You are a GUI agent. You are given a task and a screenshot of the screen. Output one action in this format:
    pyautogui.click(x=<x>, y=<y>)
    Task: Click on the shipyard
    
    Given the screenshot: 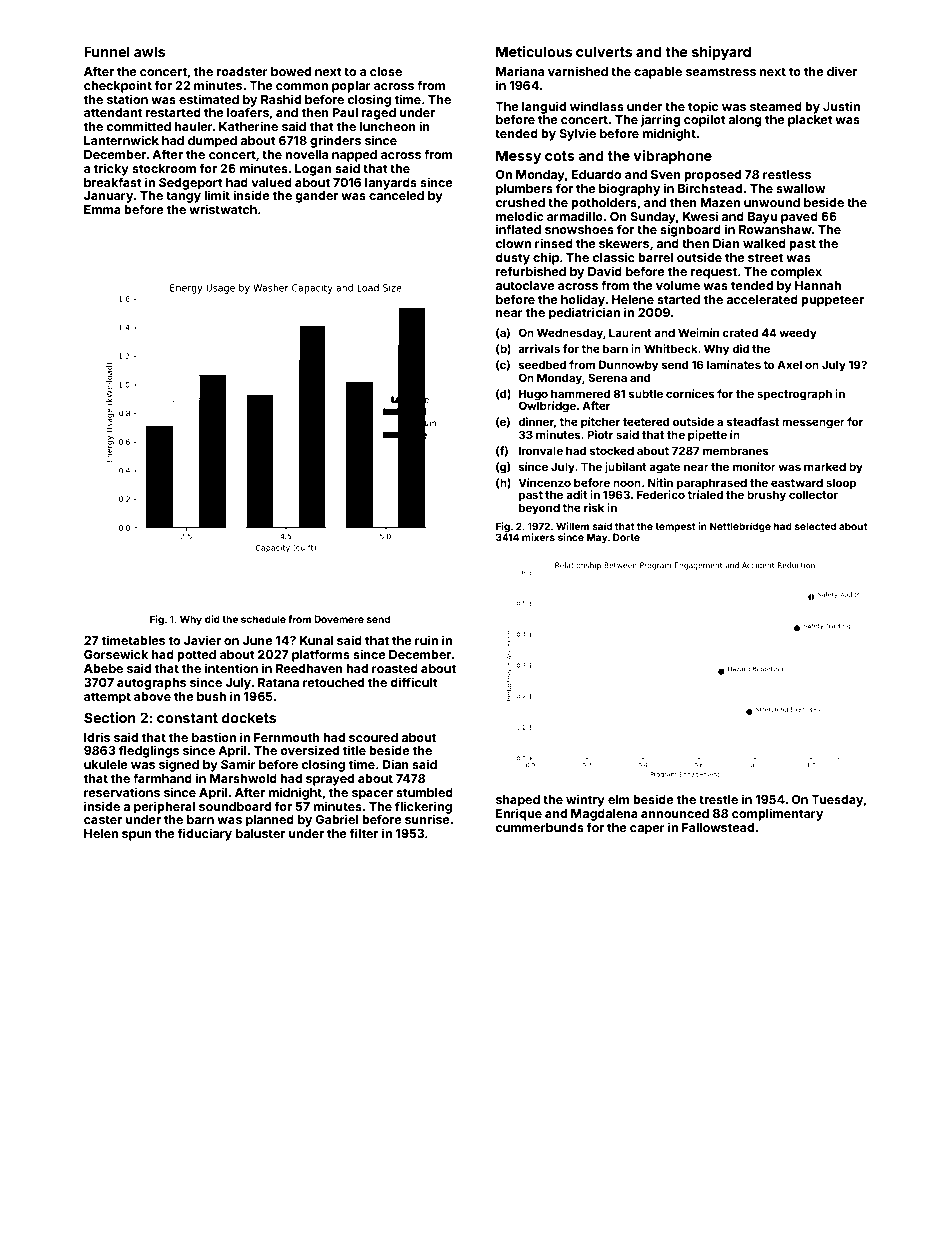 What is the action you would take?
    pyautogui.click(x=721, y=53)
